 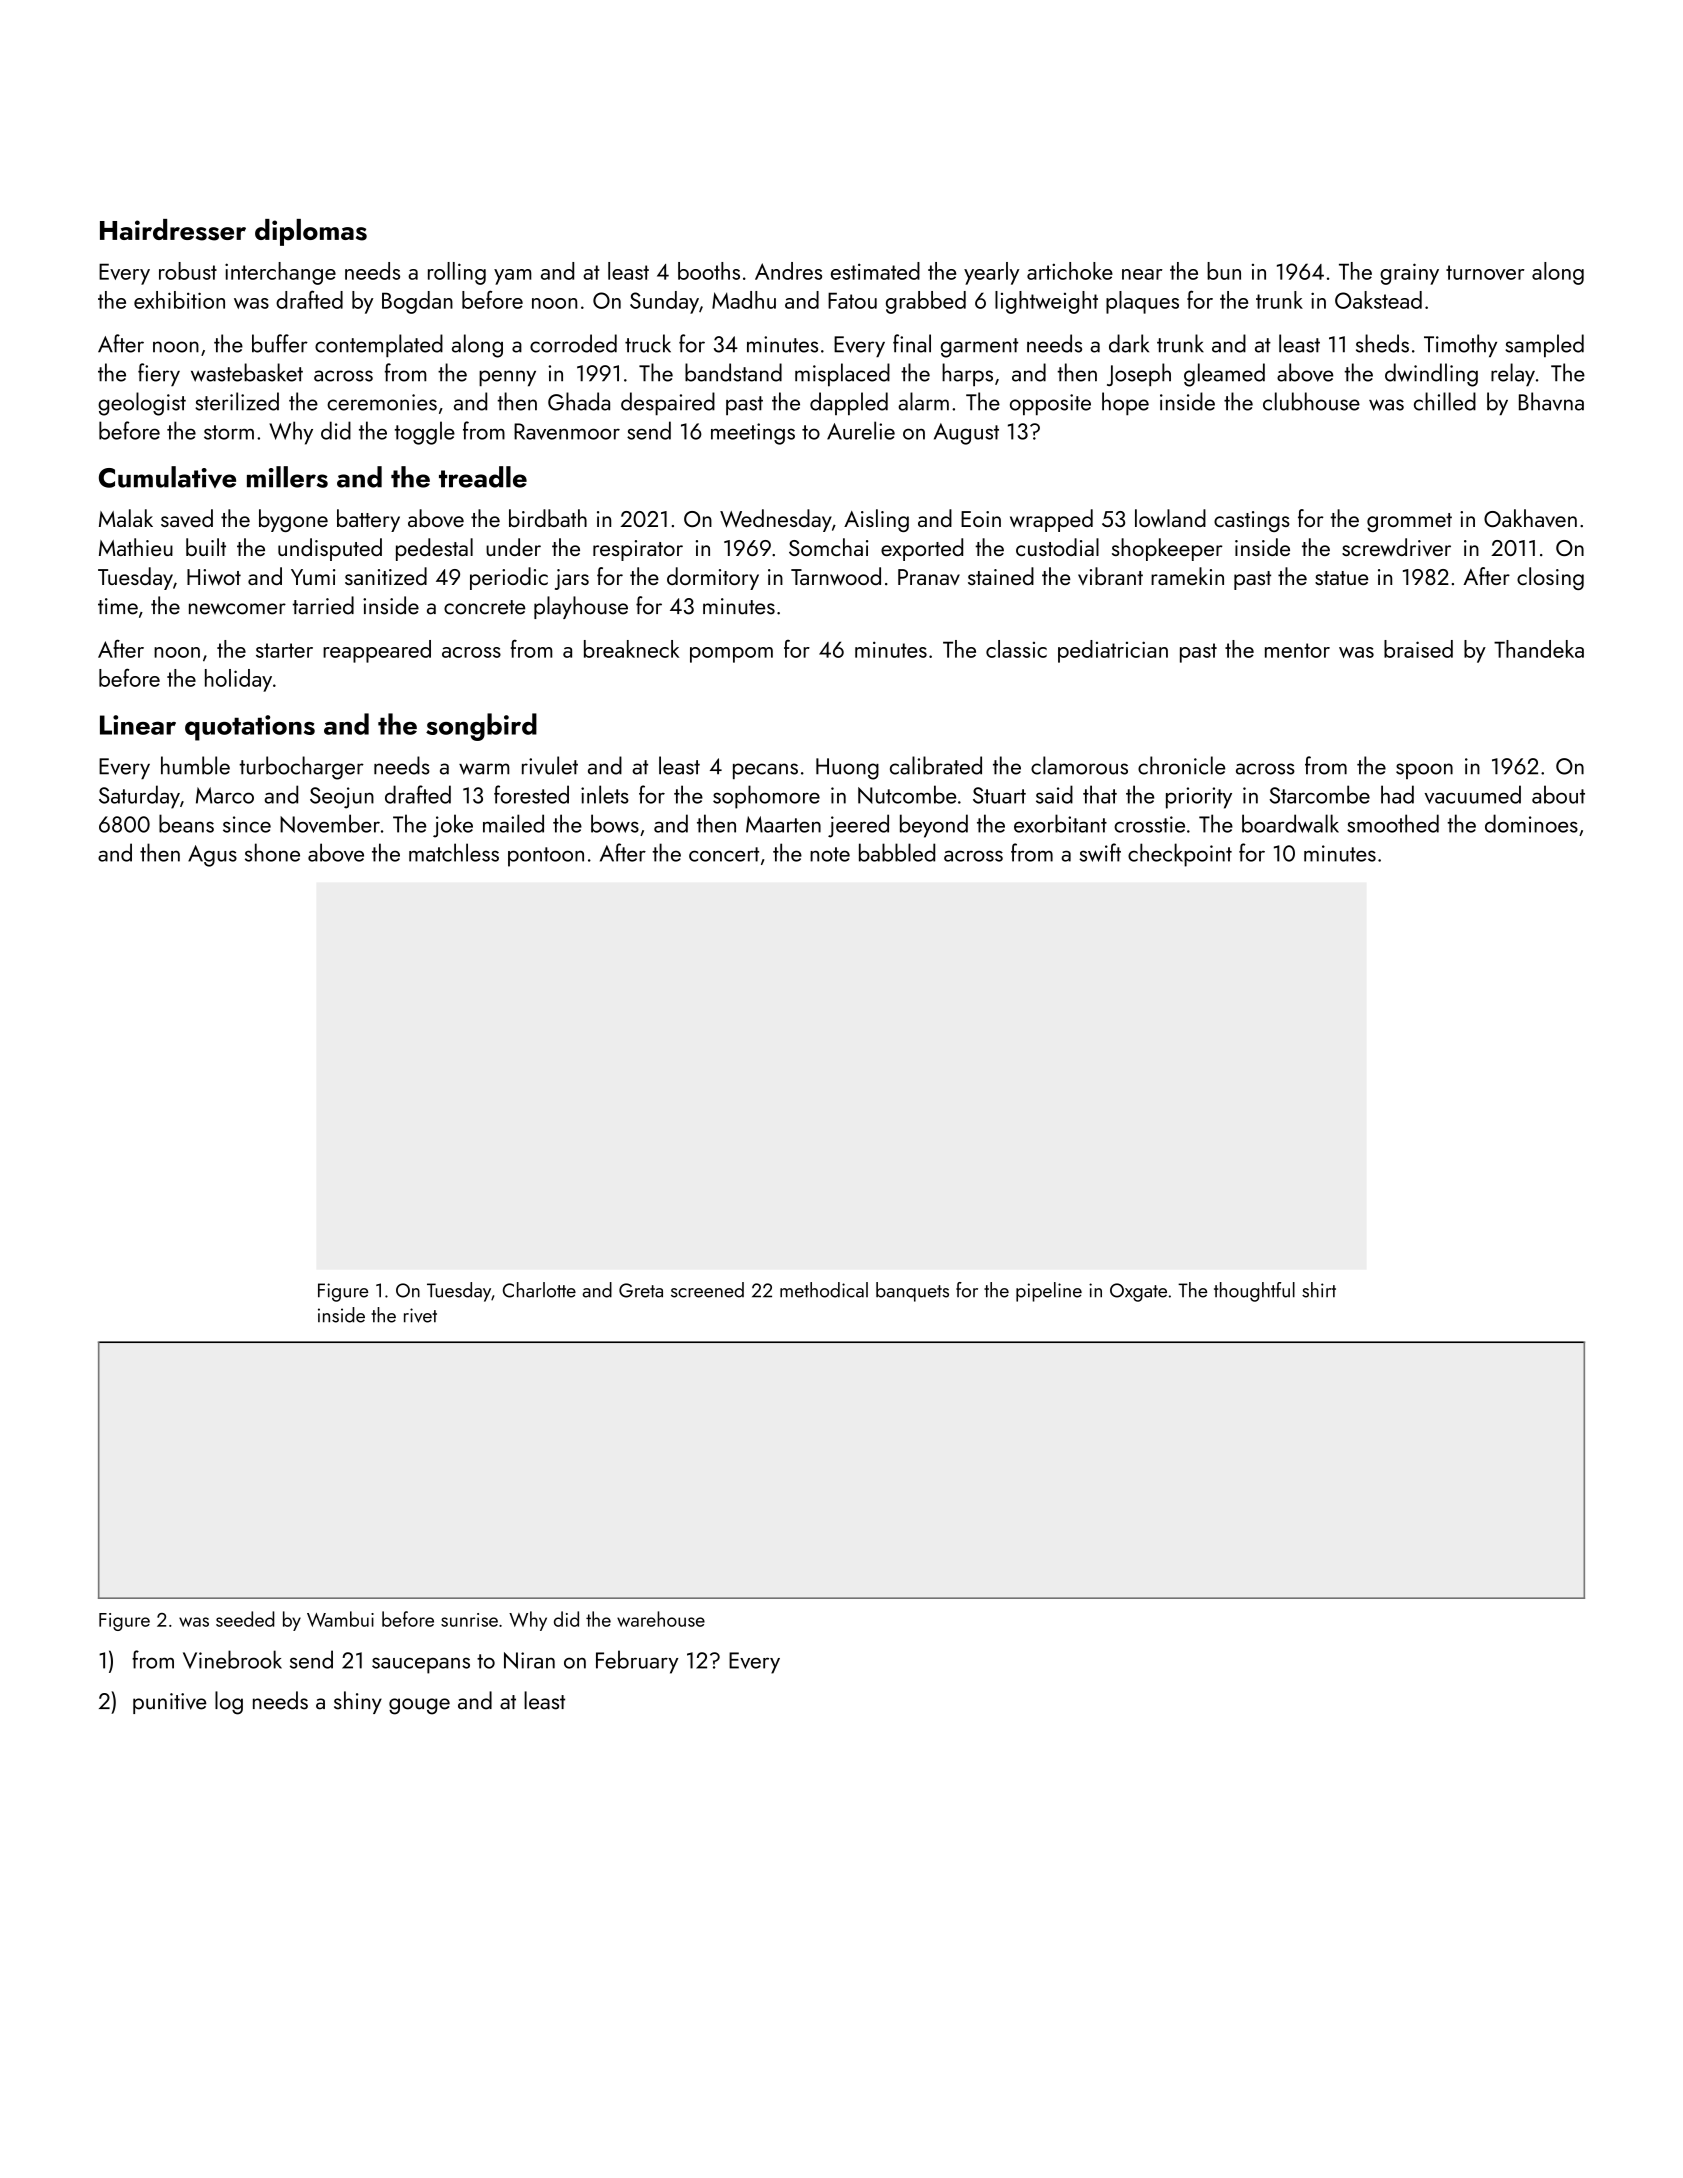 I want to click on Andres, so click(x=788, y=271).
